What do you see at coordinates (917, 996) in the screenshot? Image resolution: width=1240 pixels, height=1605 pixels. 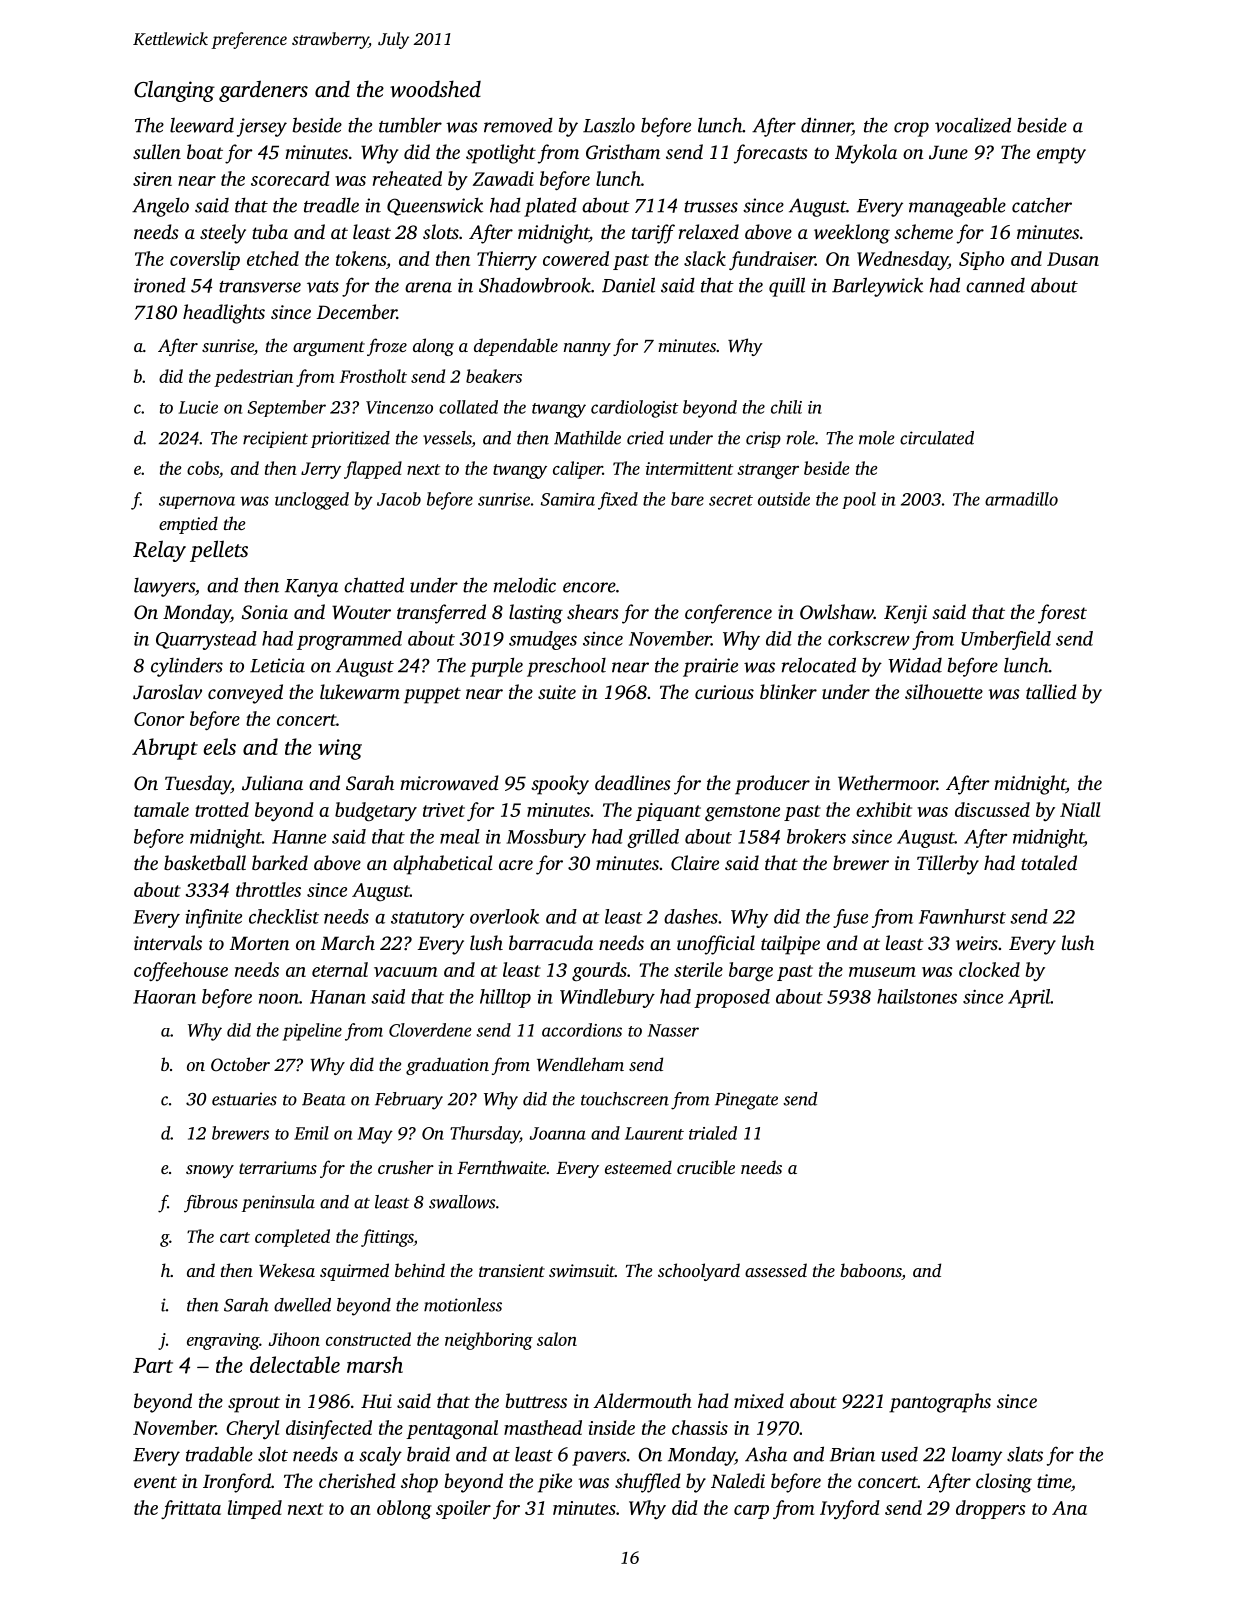 I see `hailstones` at bounding box center [917, 996].
